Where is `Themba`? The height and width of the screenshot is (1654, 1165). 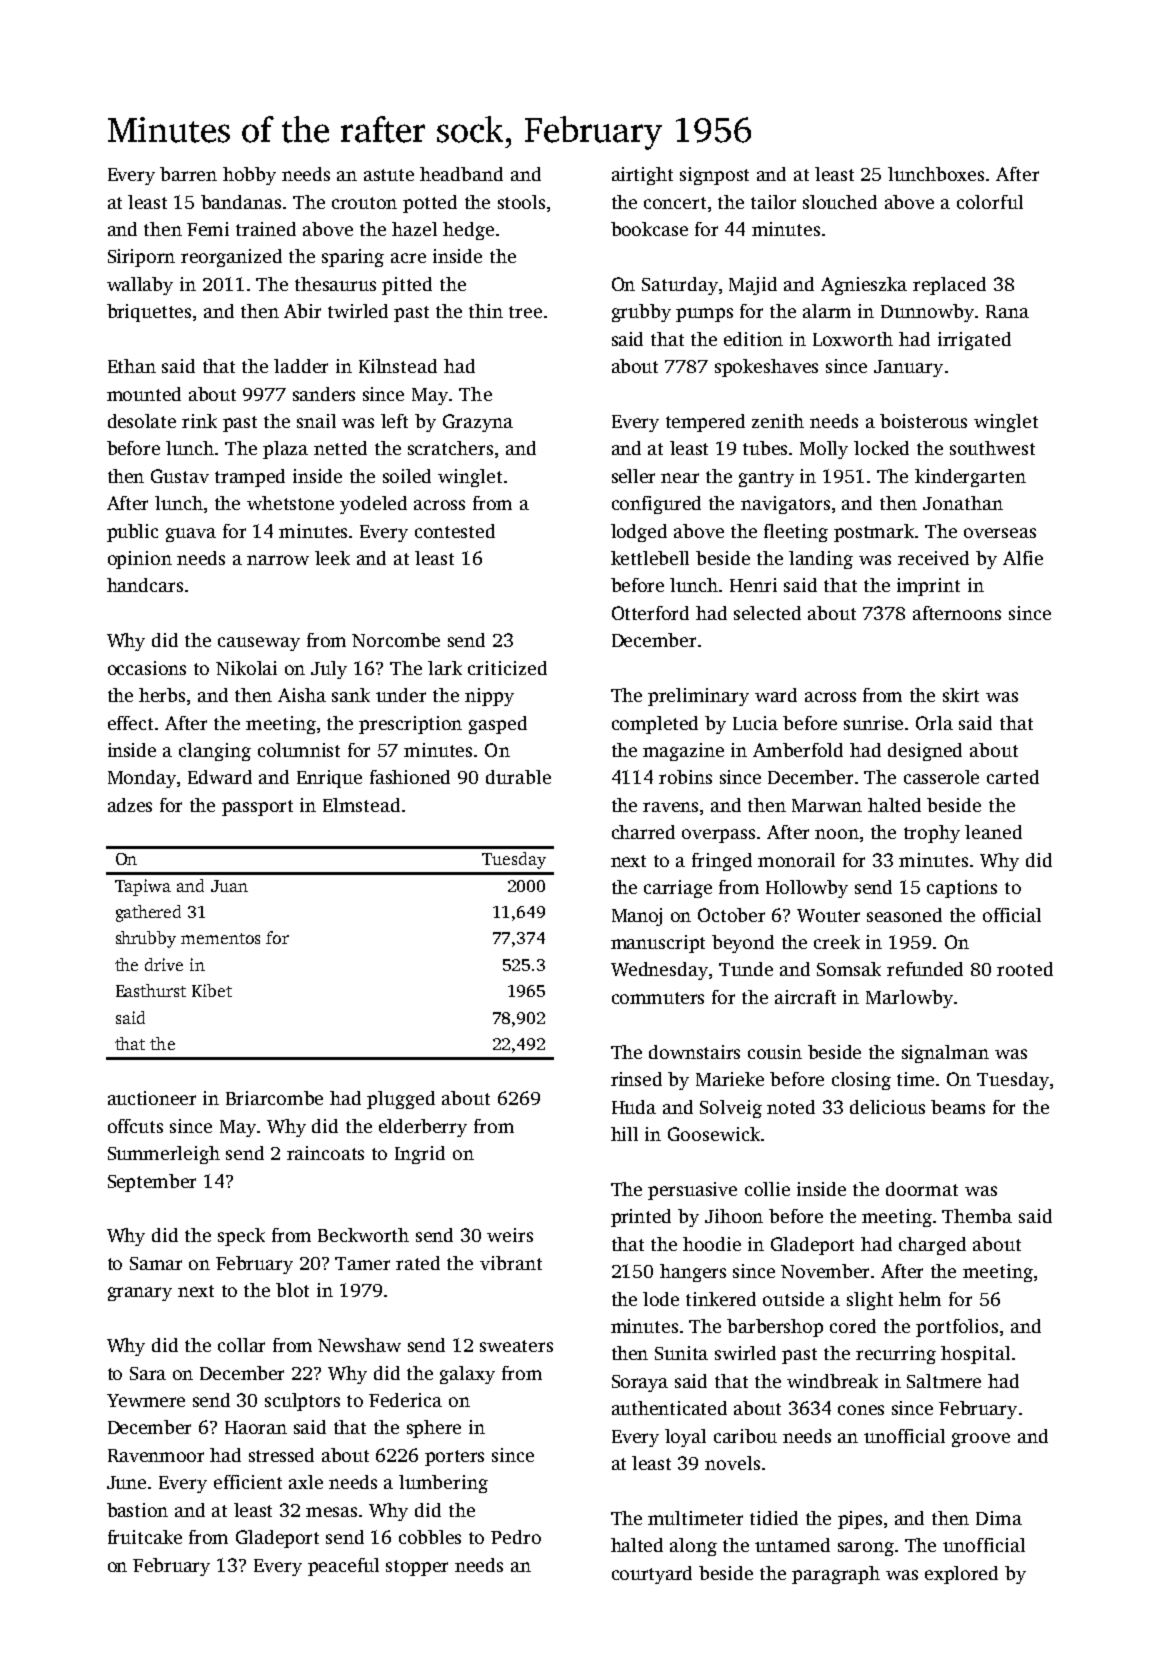 Themba is located at coordinates (977, 1216).
